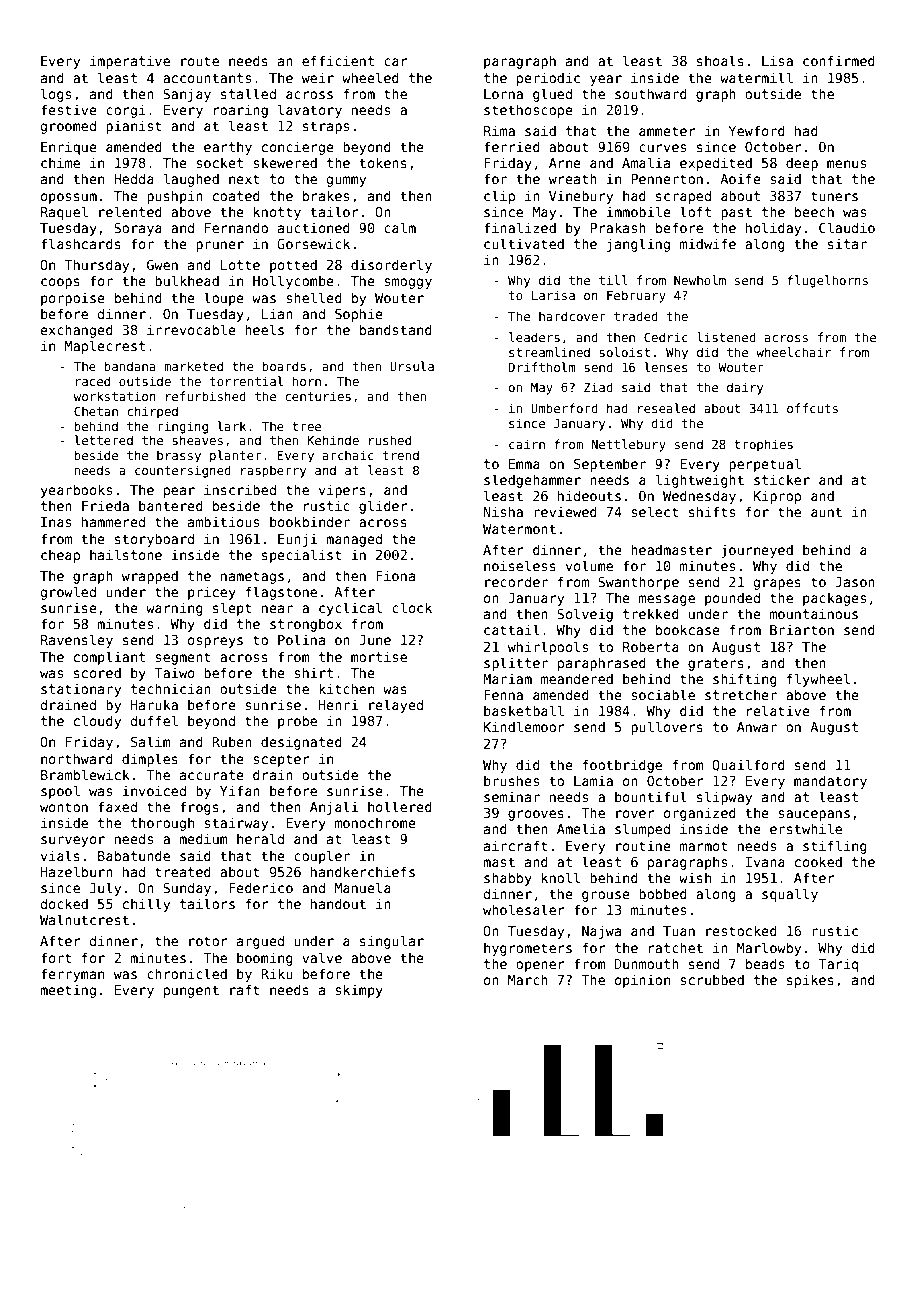  Describe the element at coordinates (359, 991) in the image. I see `skimpy` at that location.
